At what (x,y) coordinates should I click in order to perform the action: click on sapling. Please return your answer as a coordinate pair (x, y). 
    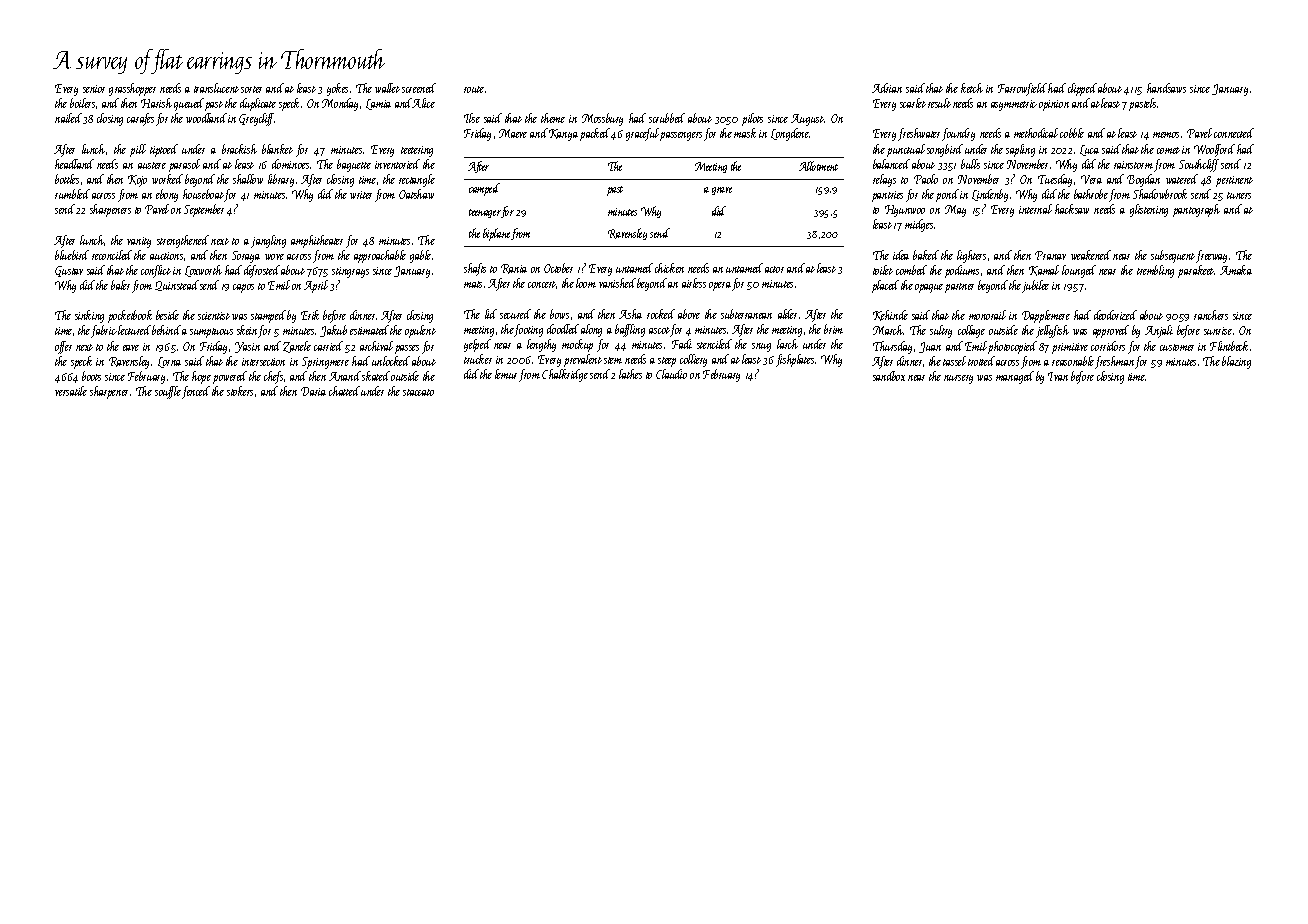
    Looking at the image, I should click on (1020, 150).
